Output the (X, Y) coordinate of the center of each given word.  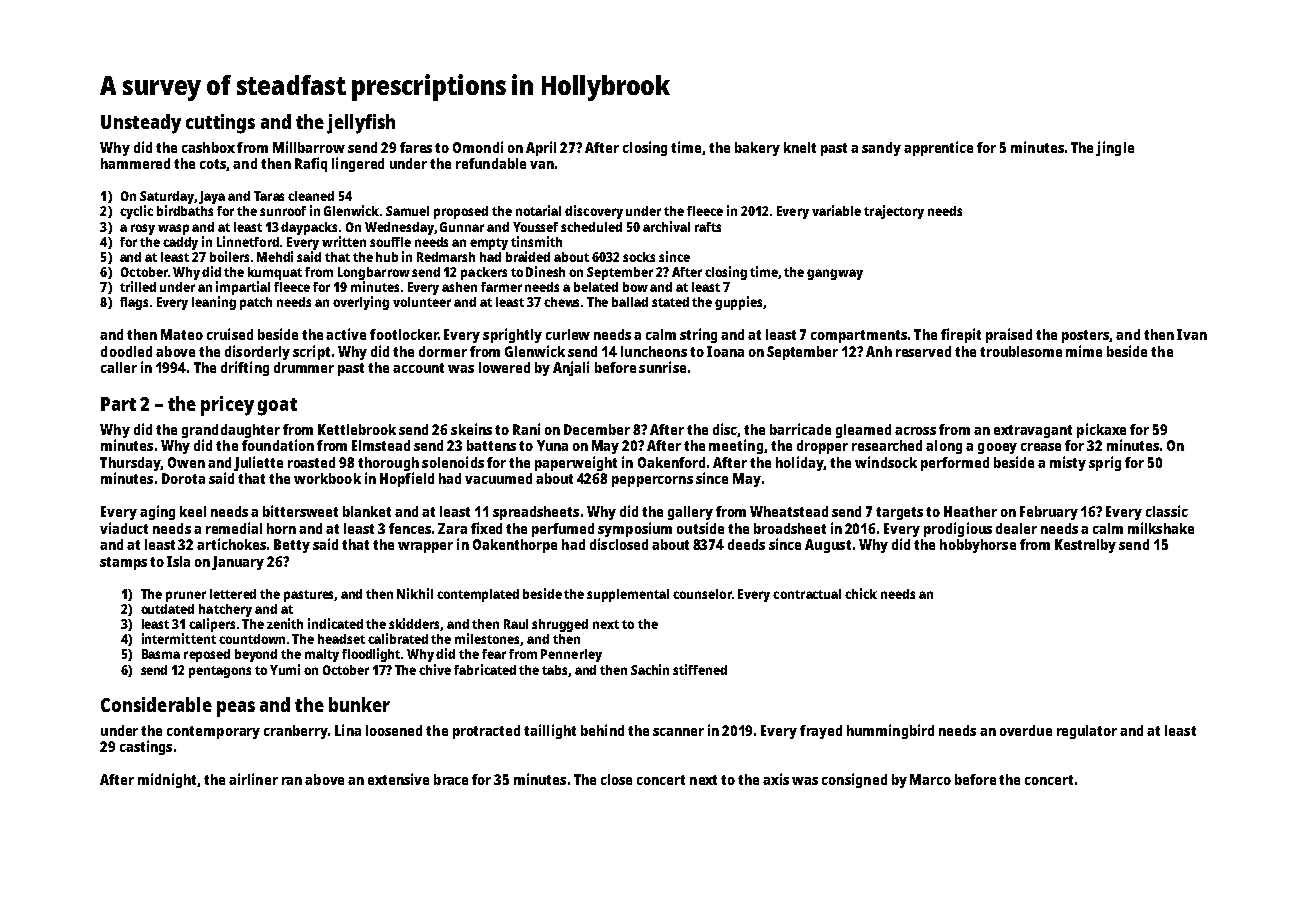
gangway (835, 274)
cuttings (220, 124)
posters (1085, 336)
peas (236, 709)
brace (451, 779)
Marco (930, 779)
